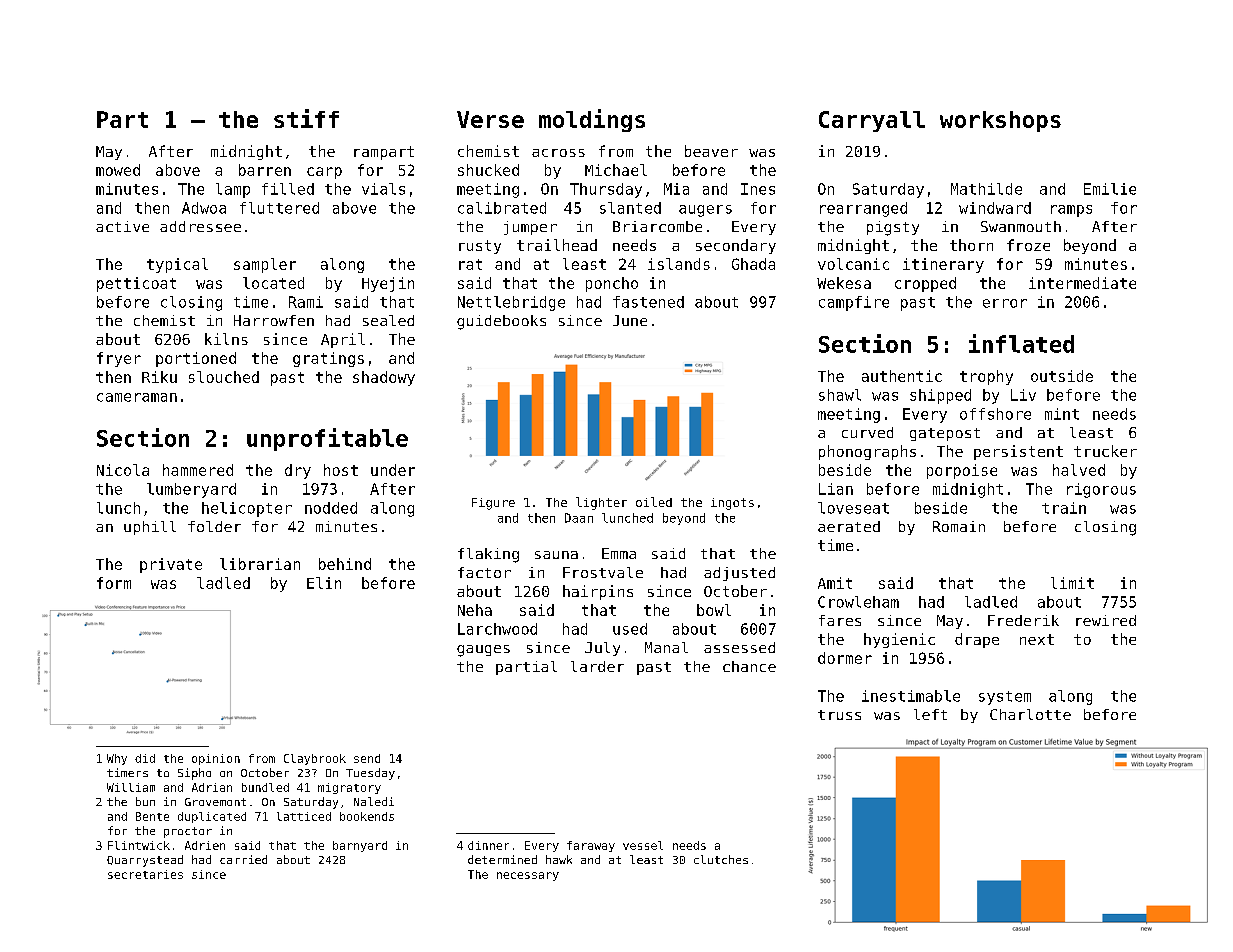  Describe the element at coordinates (705, 211) in the page. I see `augers` at that location.
